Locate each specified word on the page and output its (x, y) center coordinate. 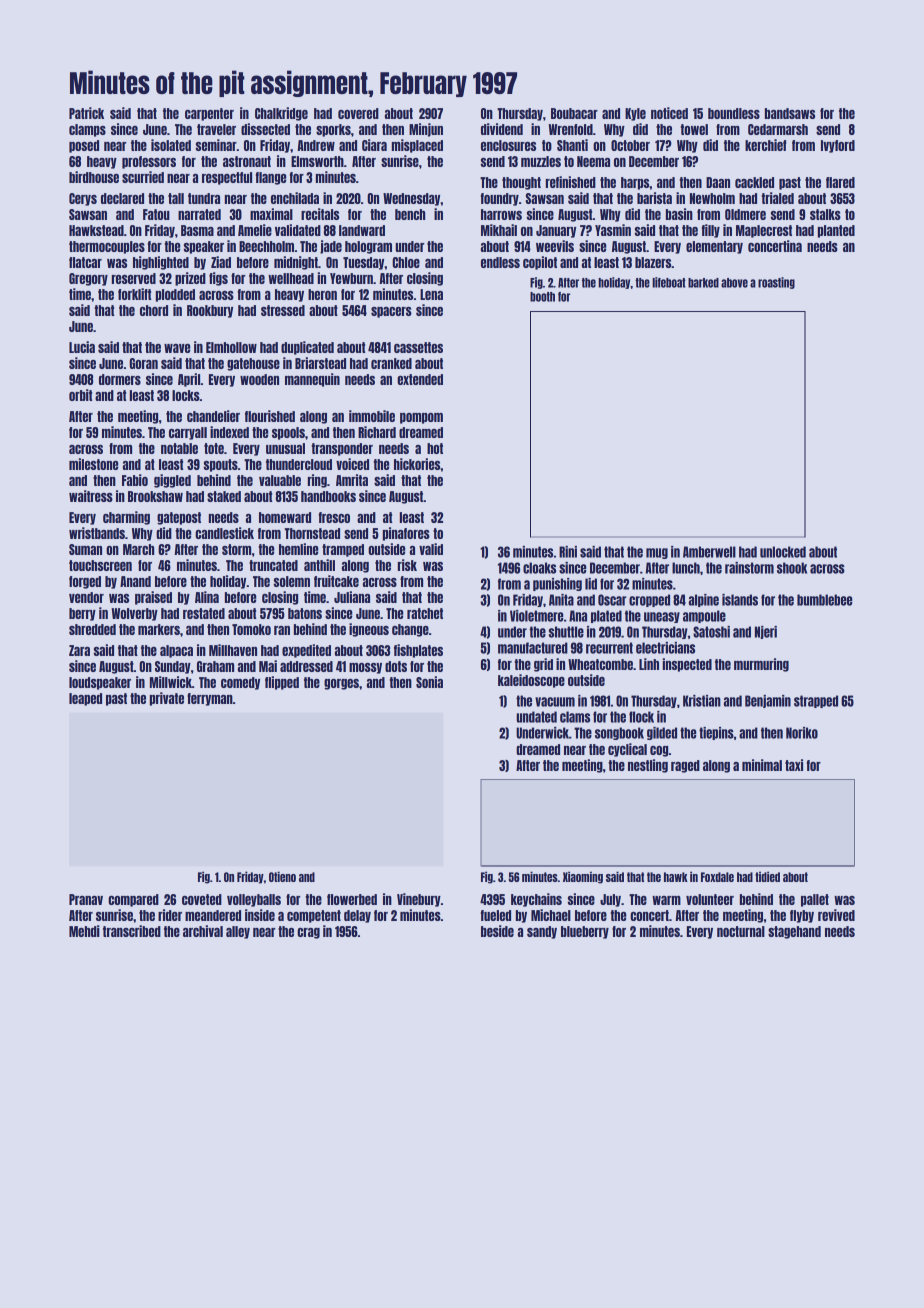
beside (497, 931)
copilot (540, 263)
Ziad (221, 262)
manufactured (533, 648)
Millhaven (233, 650)
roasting (776, 283)
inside (260, 915)
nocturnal (741, 931)
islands (740, 600)
